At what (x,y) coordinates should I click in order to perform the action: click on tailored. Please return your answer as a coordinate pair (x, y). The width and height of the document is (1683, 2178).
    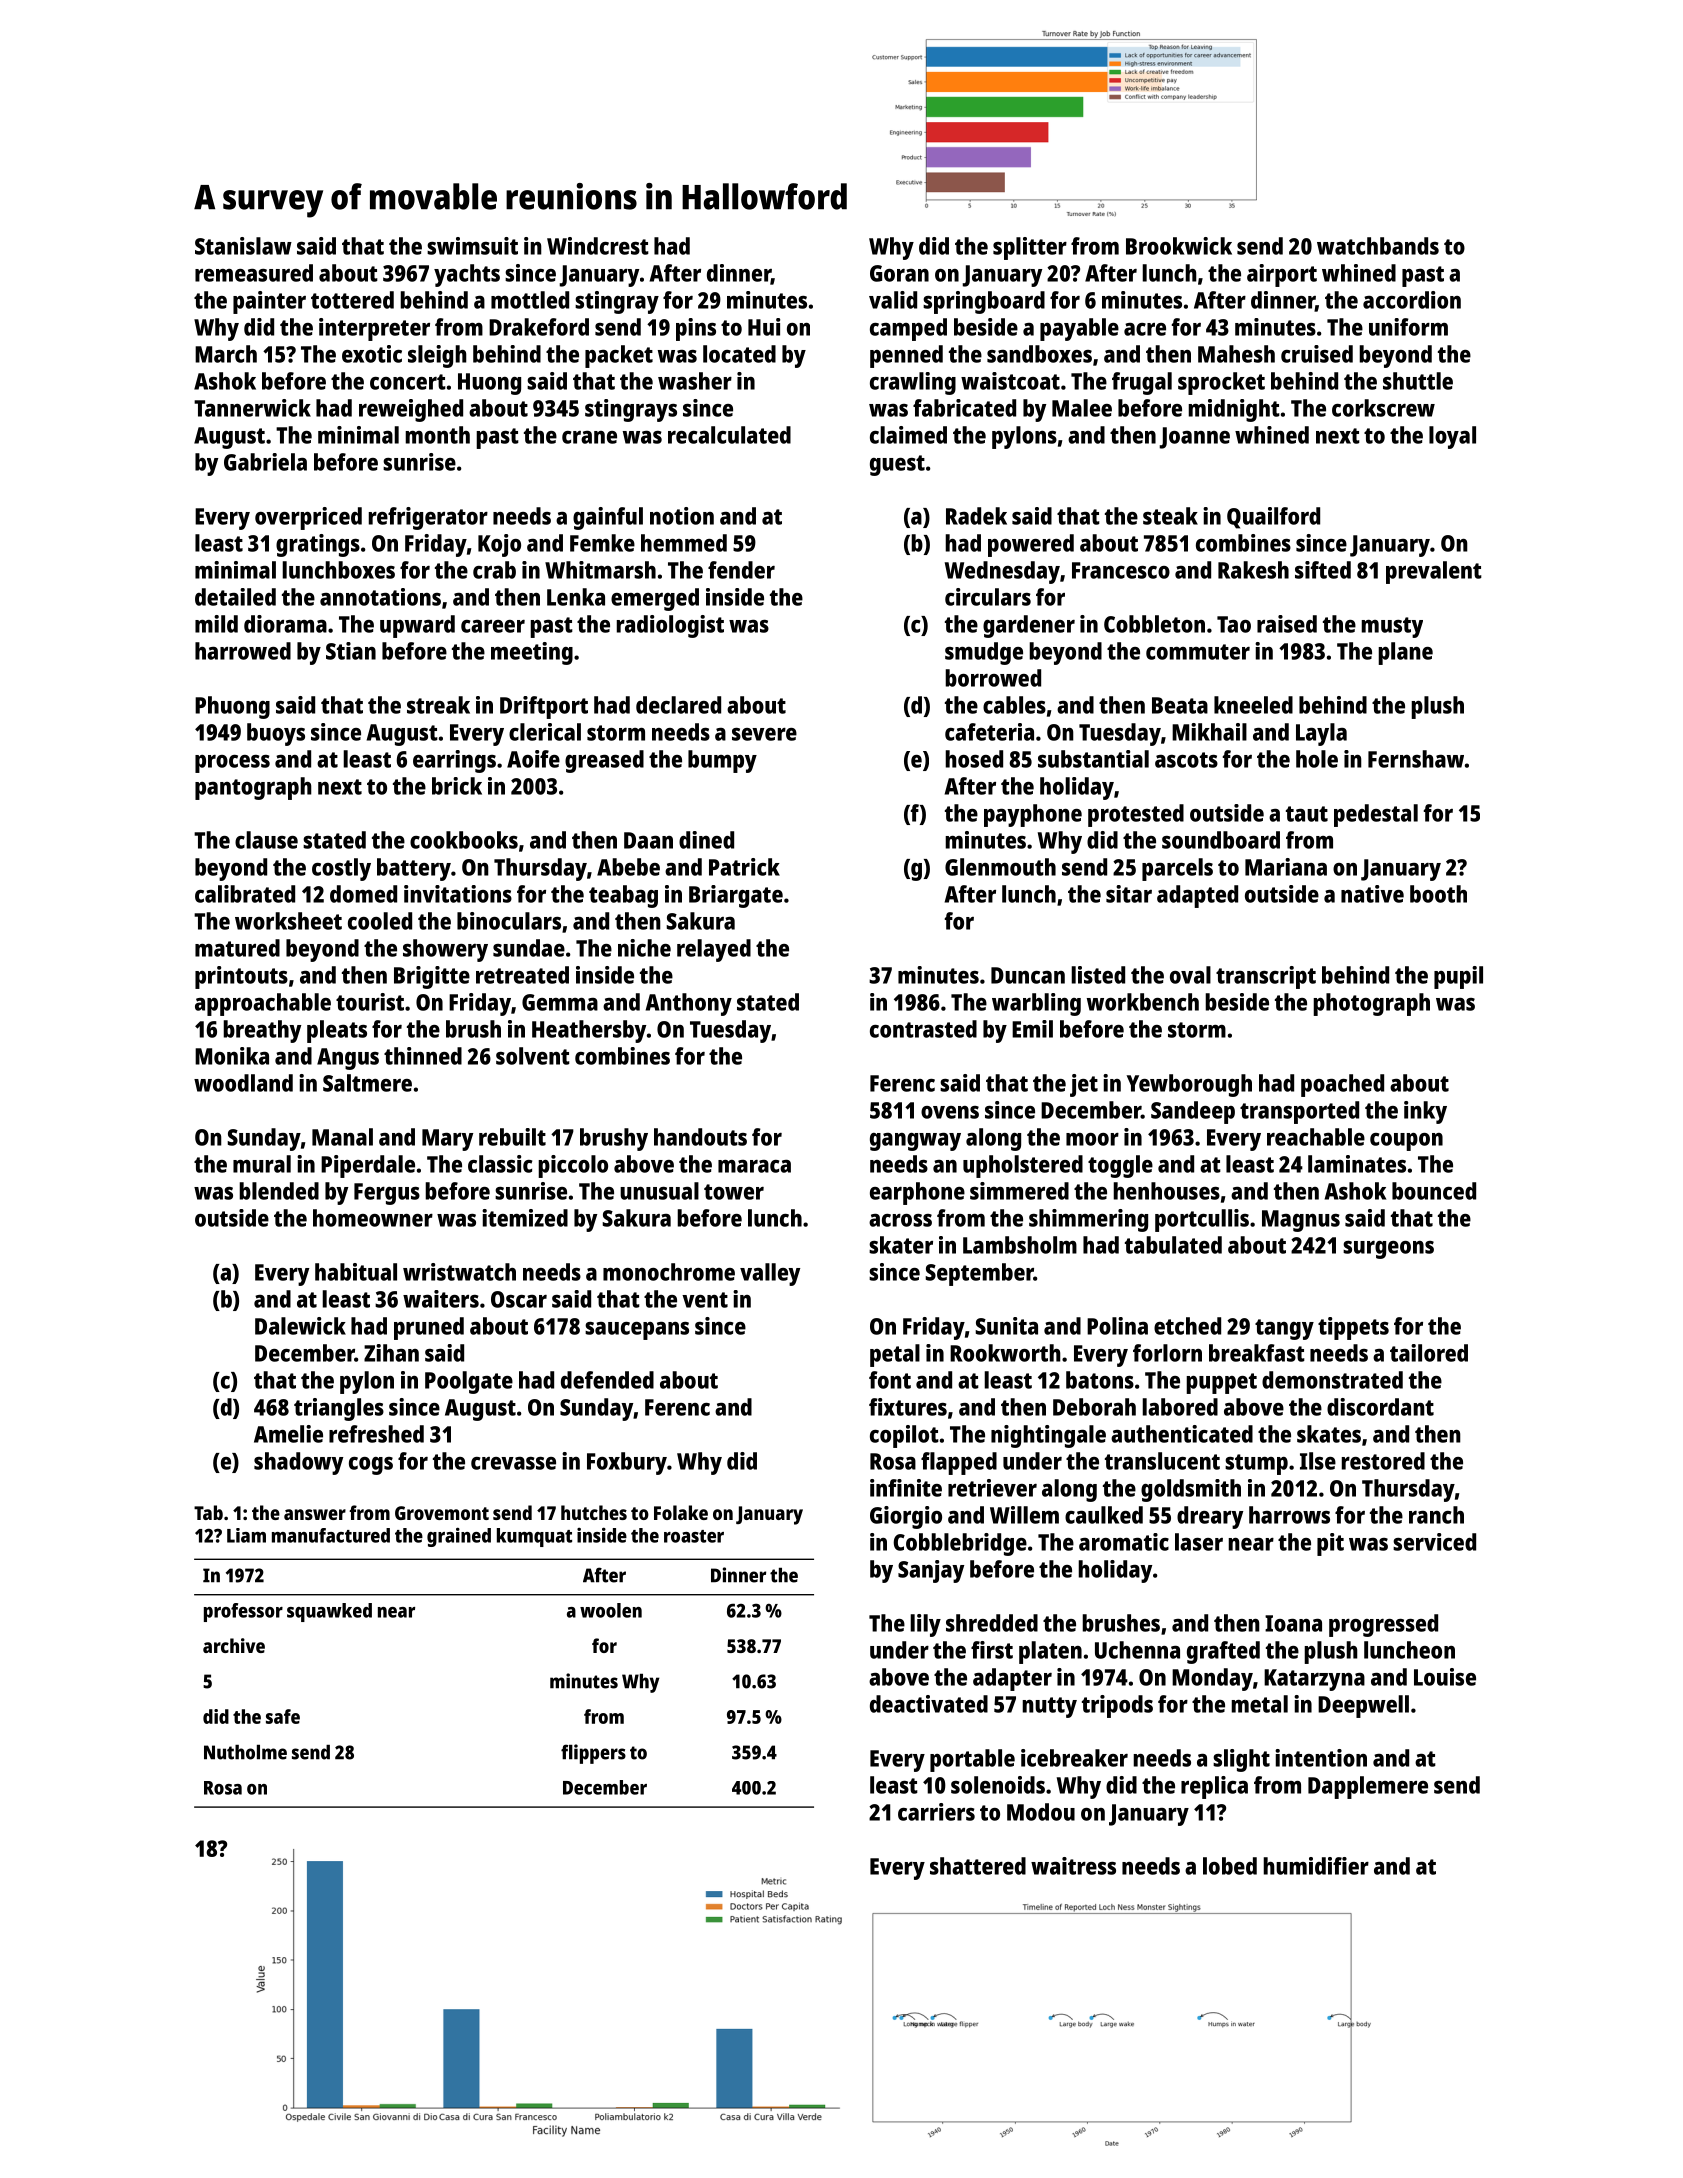
    Looking at the image, I should click on (1429, 1353).
